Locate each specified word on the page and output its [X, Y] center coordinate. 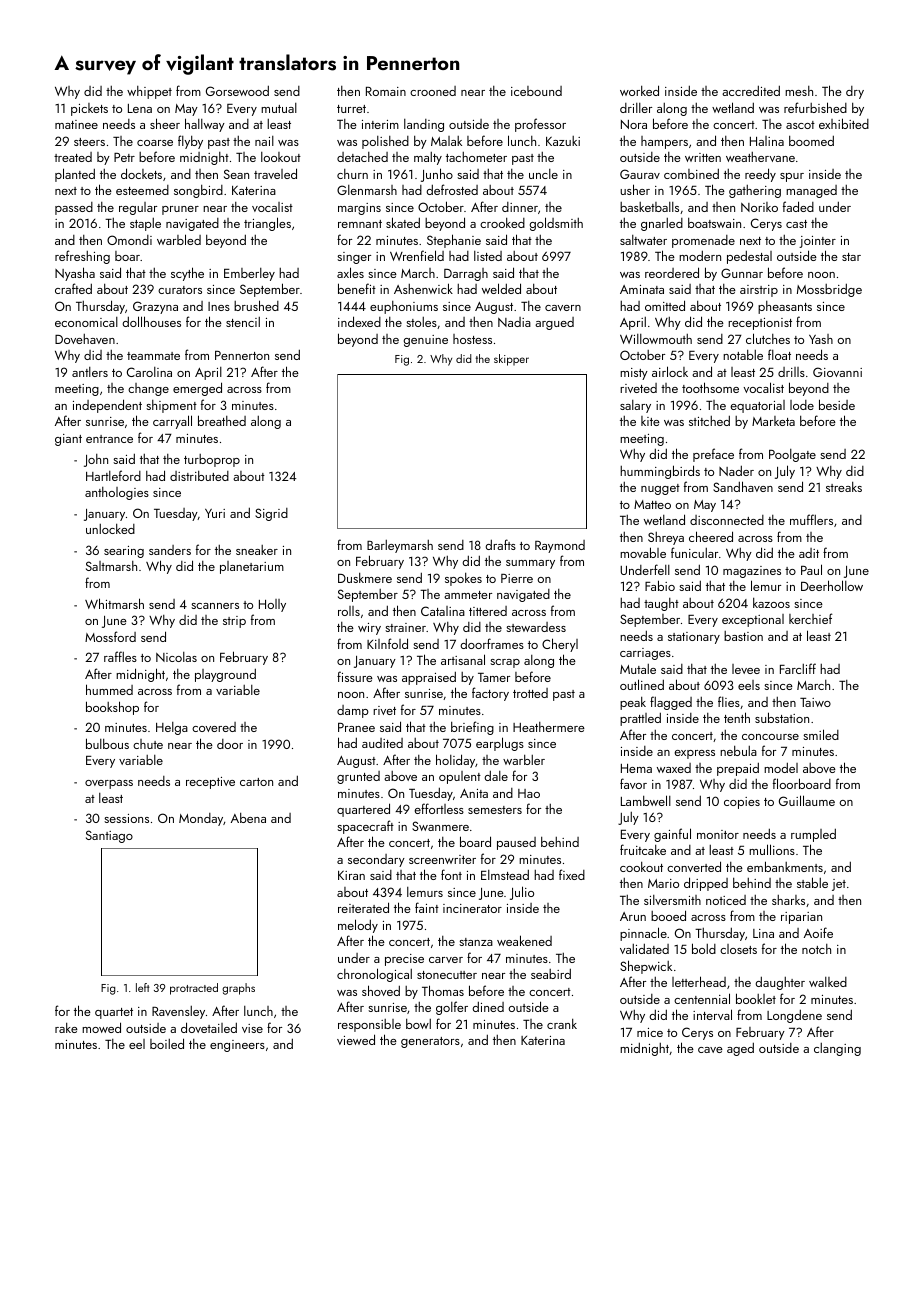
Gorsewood [237, 90]
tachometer [476, 157]
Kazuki [563, 141]
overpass [109, 784]
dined [488, 1006]
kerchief [811, 618]
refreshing [82, 257]
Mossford [110, 636]
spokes [463, 579]
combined [691, 173]
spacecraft [365, 827]
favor [633, 783]
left [143, 987]
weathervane [760, 157]
